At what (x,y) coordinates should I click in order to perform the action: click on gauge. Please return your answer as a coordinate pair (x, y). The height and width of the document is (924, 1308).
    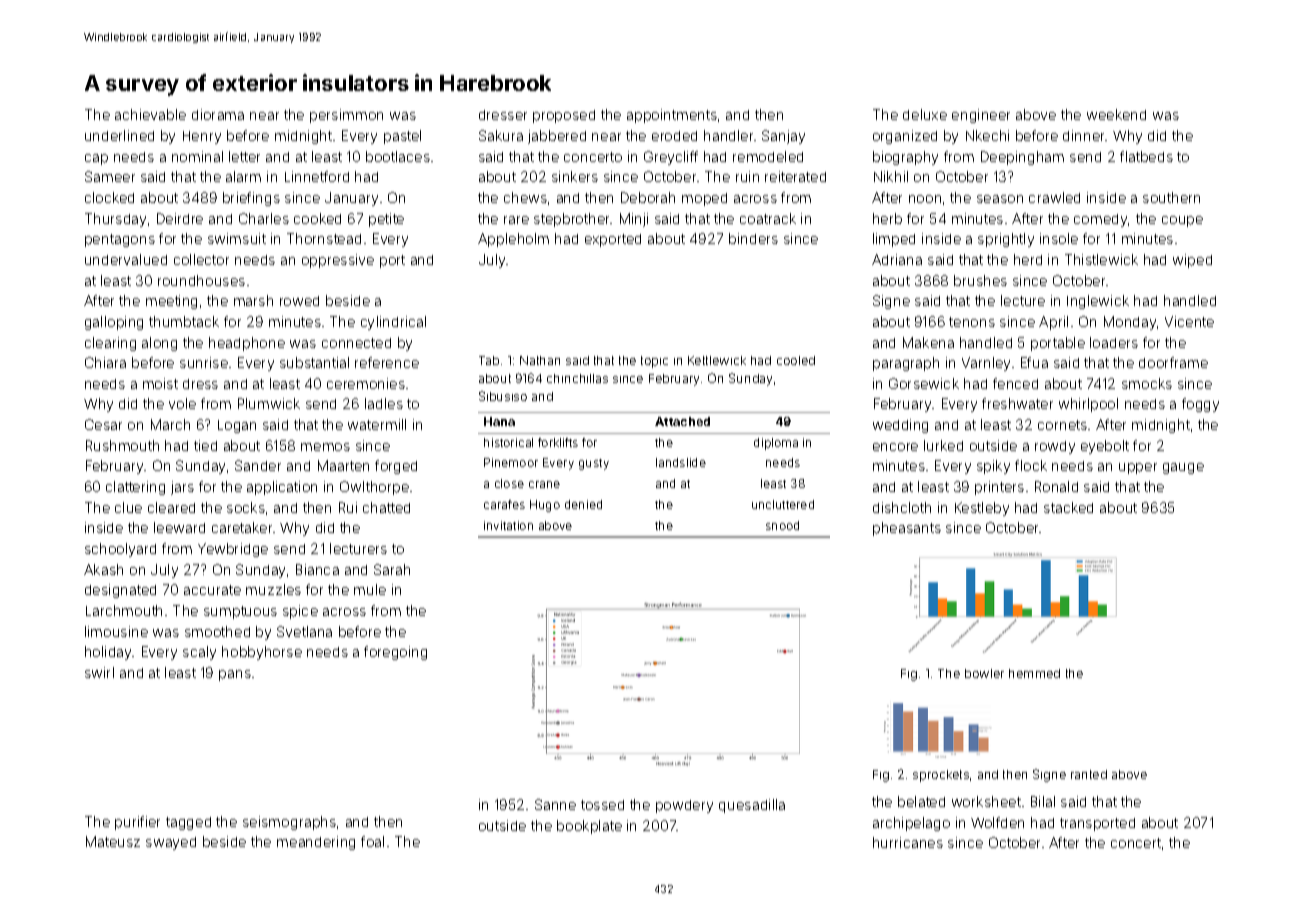
    Looking at the image, I should click on (1183, 468).
